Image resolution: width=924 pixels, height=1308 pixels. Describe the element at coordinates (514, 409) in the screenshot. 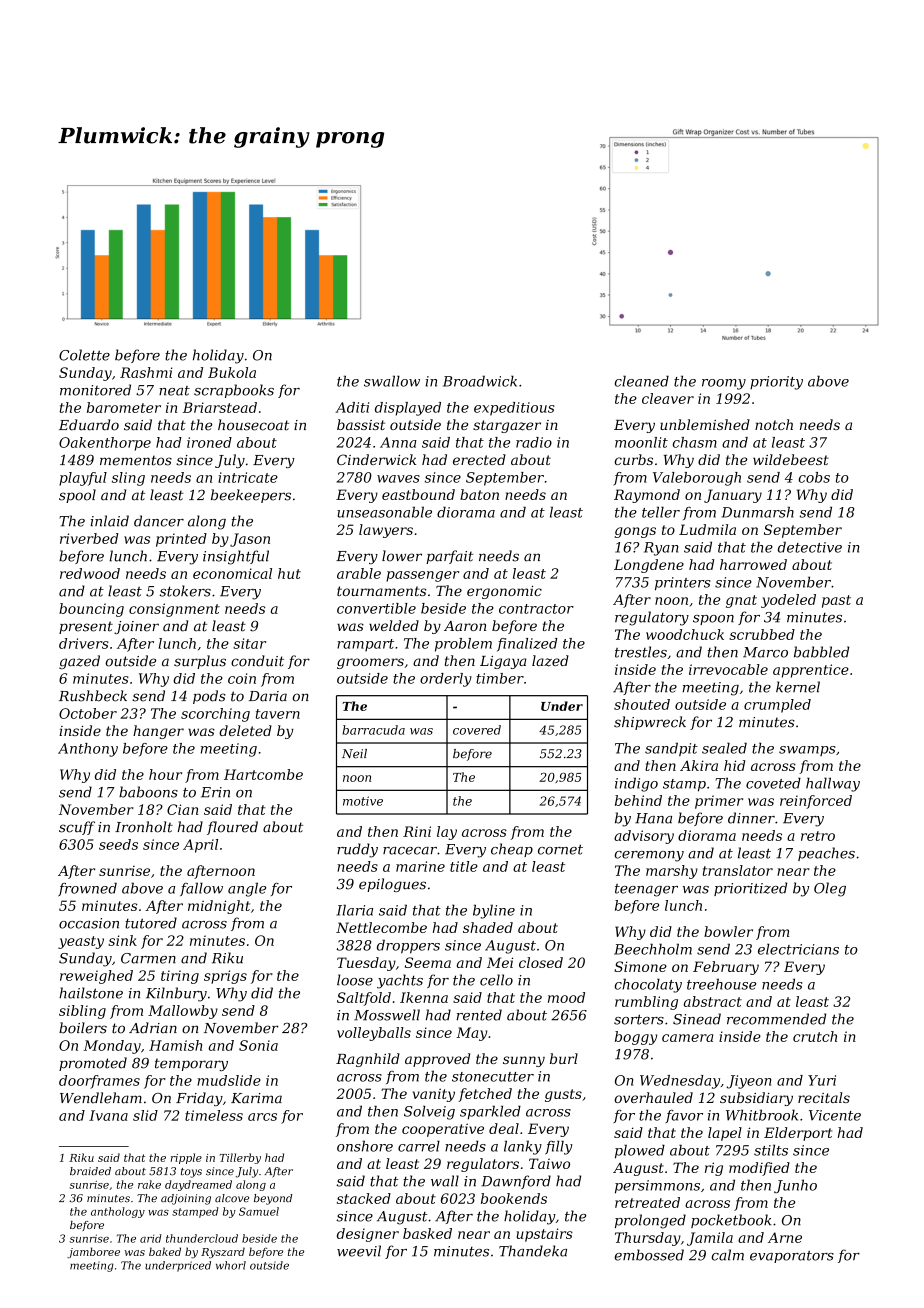

I see `expeditious` at that location.
